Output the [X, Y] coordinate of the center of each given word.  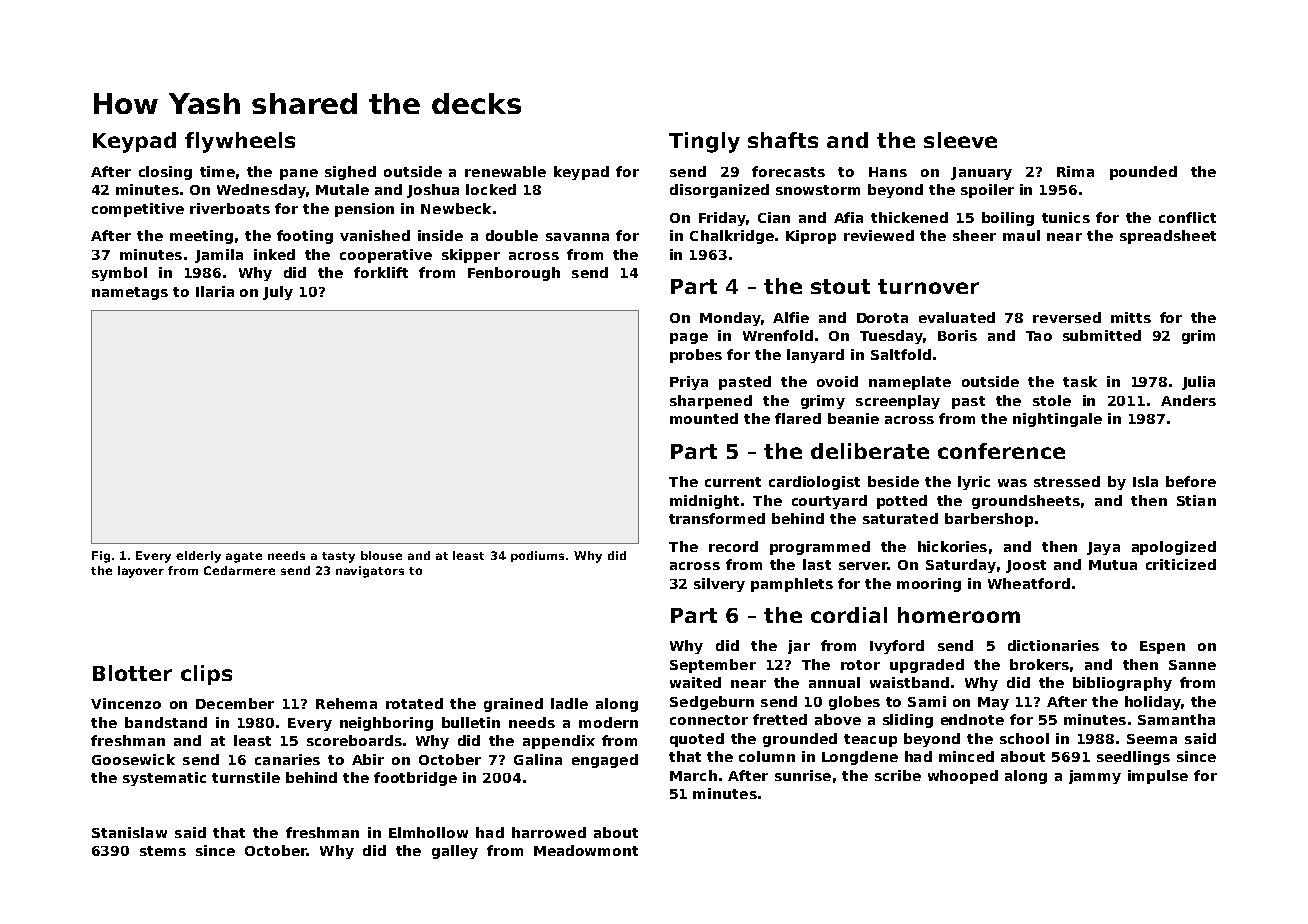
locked [491, 189]
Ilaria [215, 291]
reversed [1067, 317]
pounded [1143, 173]
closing [165, 173]
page [689, 338]
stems [163, 851]
